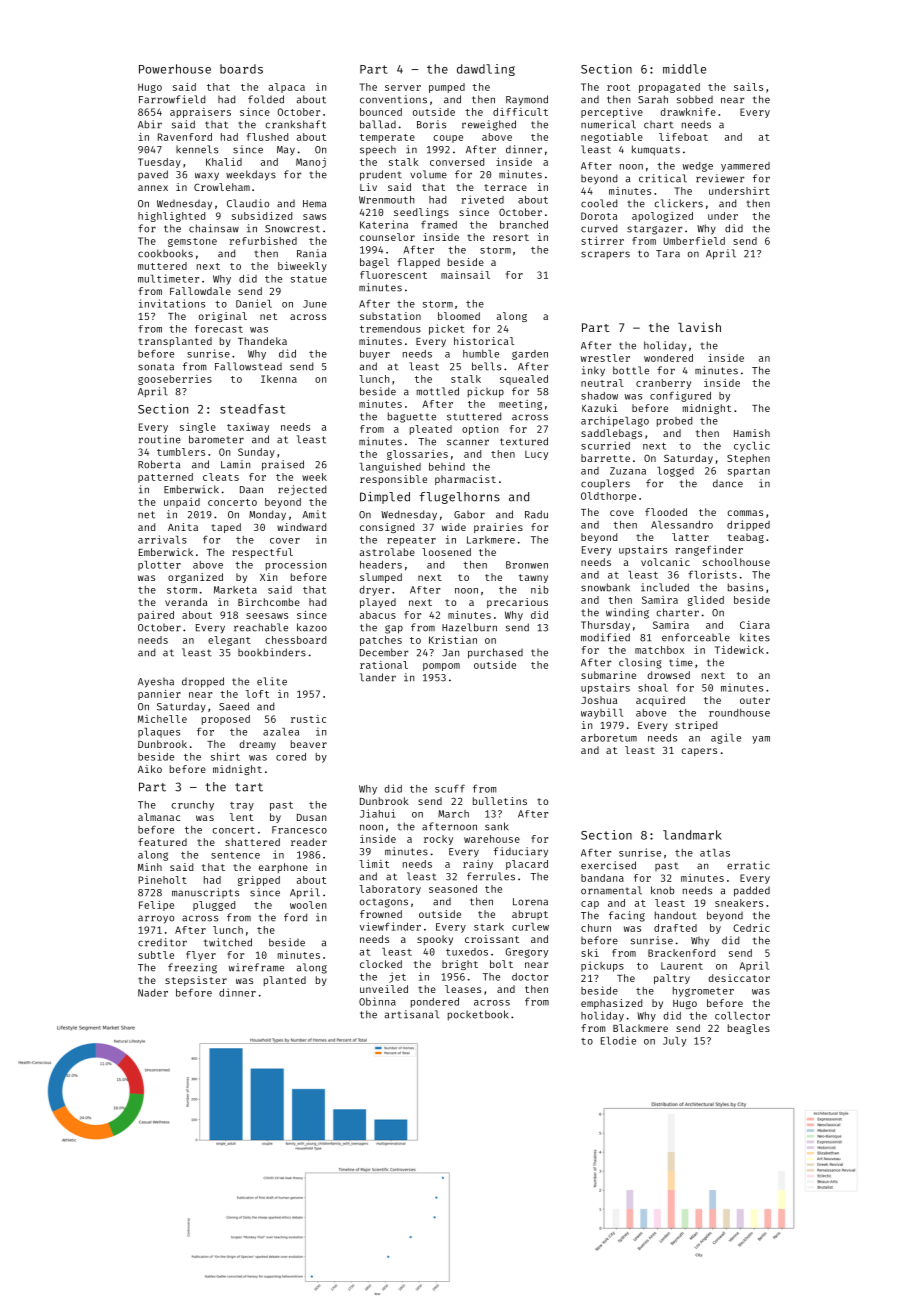 The height and width of the screenshot is (1316, 908). Describe the element at coordinates (205, 893) in the screenshot. I see `manuscripts` at that location.
